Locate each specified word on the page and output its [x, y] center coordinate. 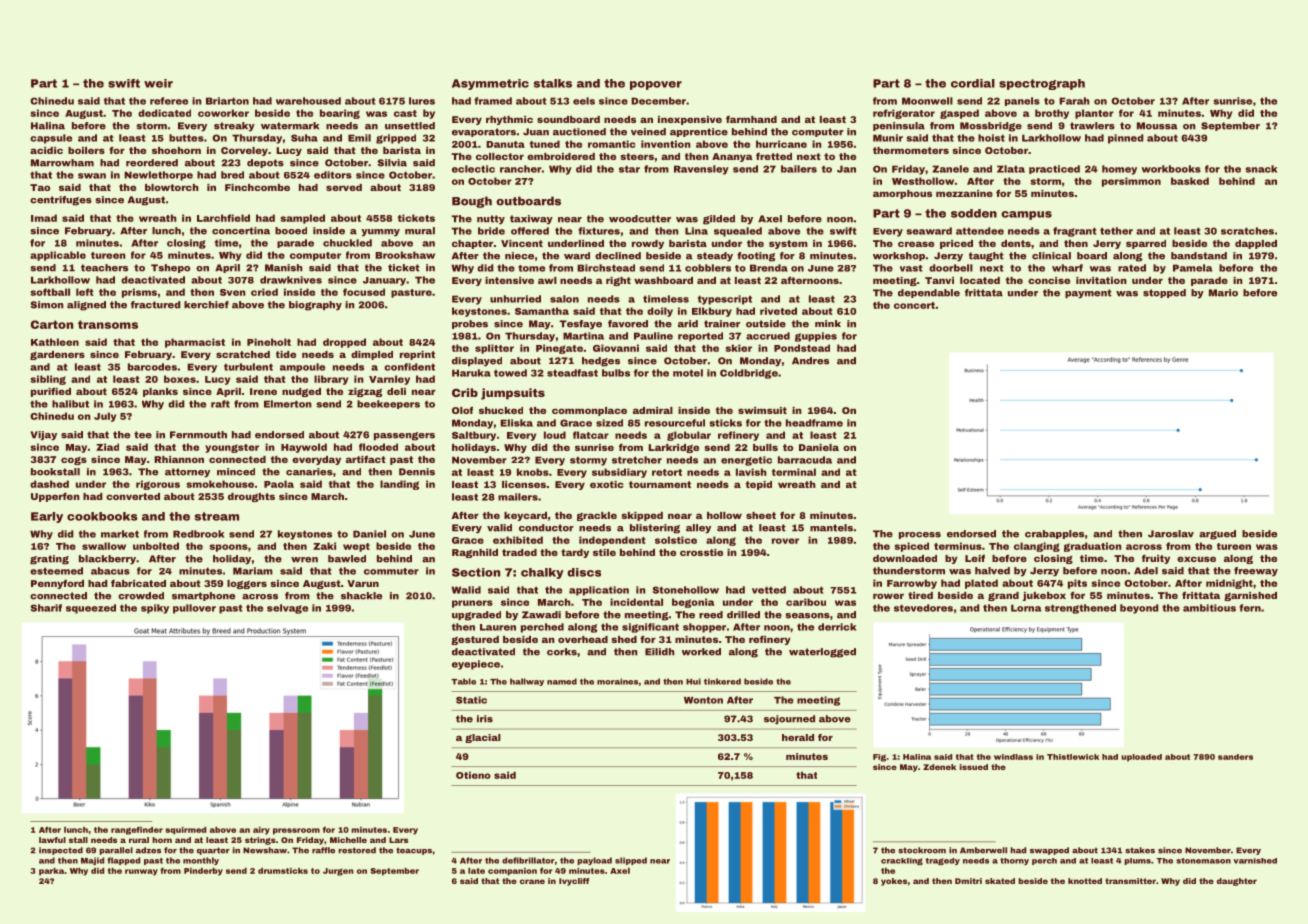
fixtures [599, 231]
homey [1119, 170]
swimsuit [762, 410]
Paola [279, 484]
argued [1217, 535]
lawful [52, 840]
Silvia [392, 163]
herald [798, 737]
